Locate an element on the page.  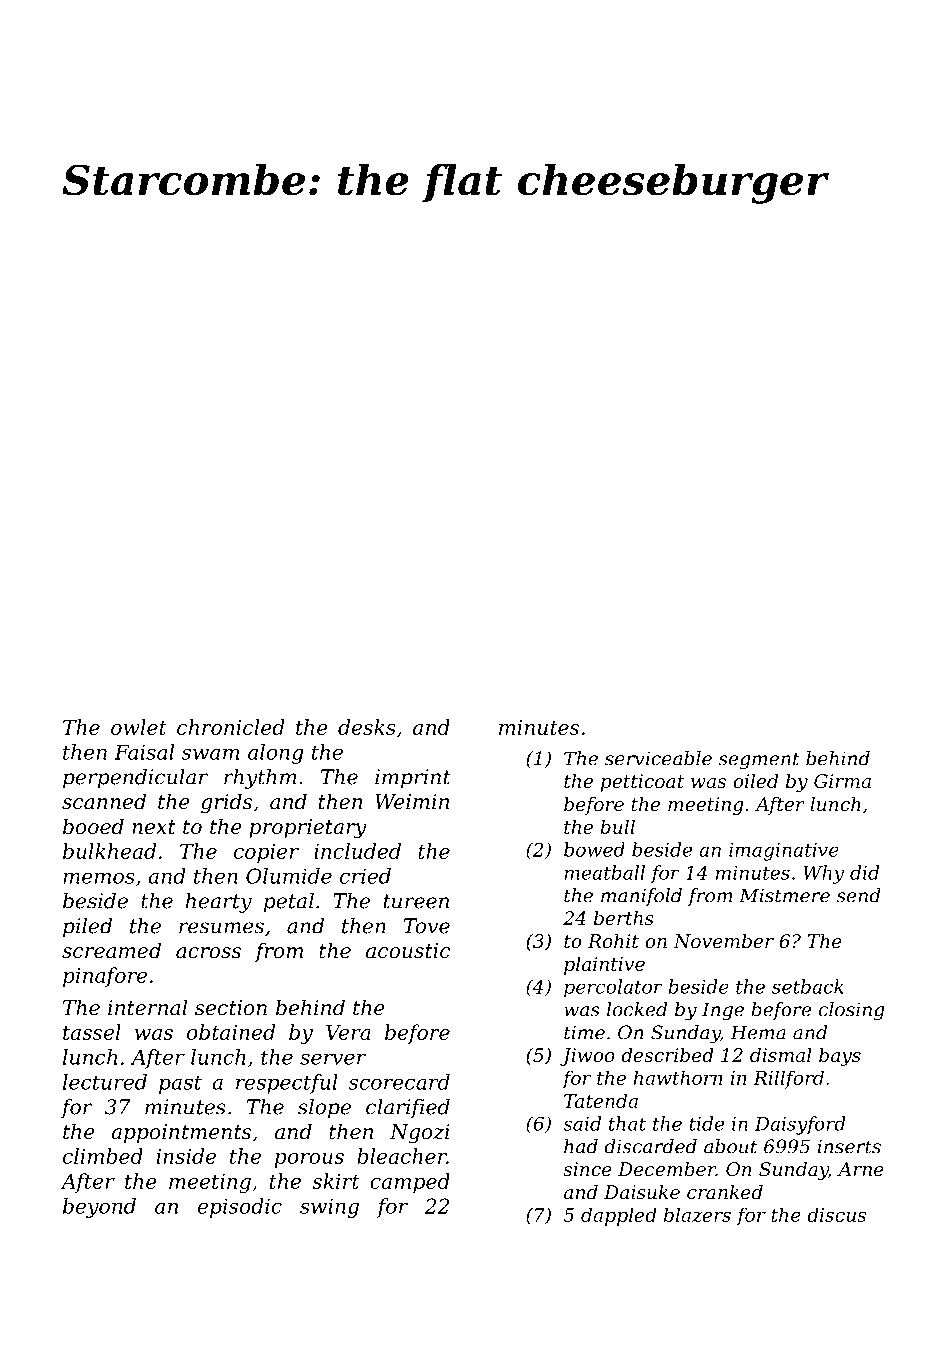
hawthorn is located at coordinates (678, 1077).
